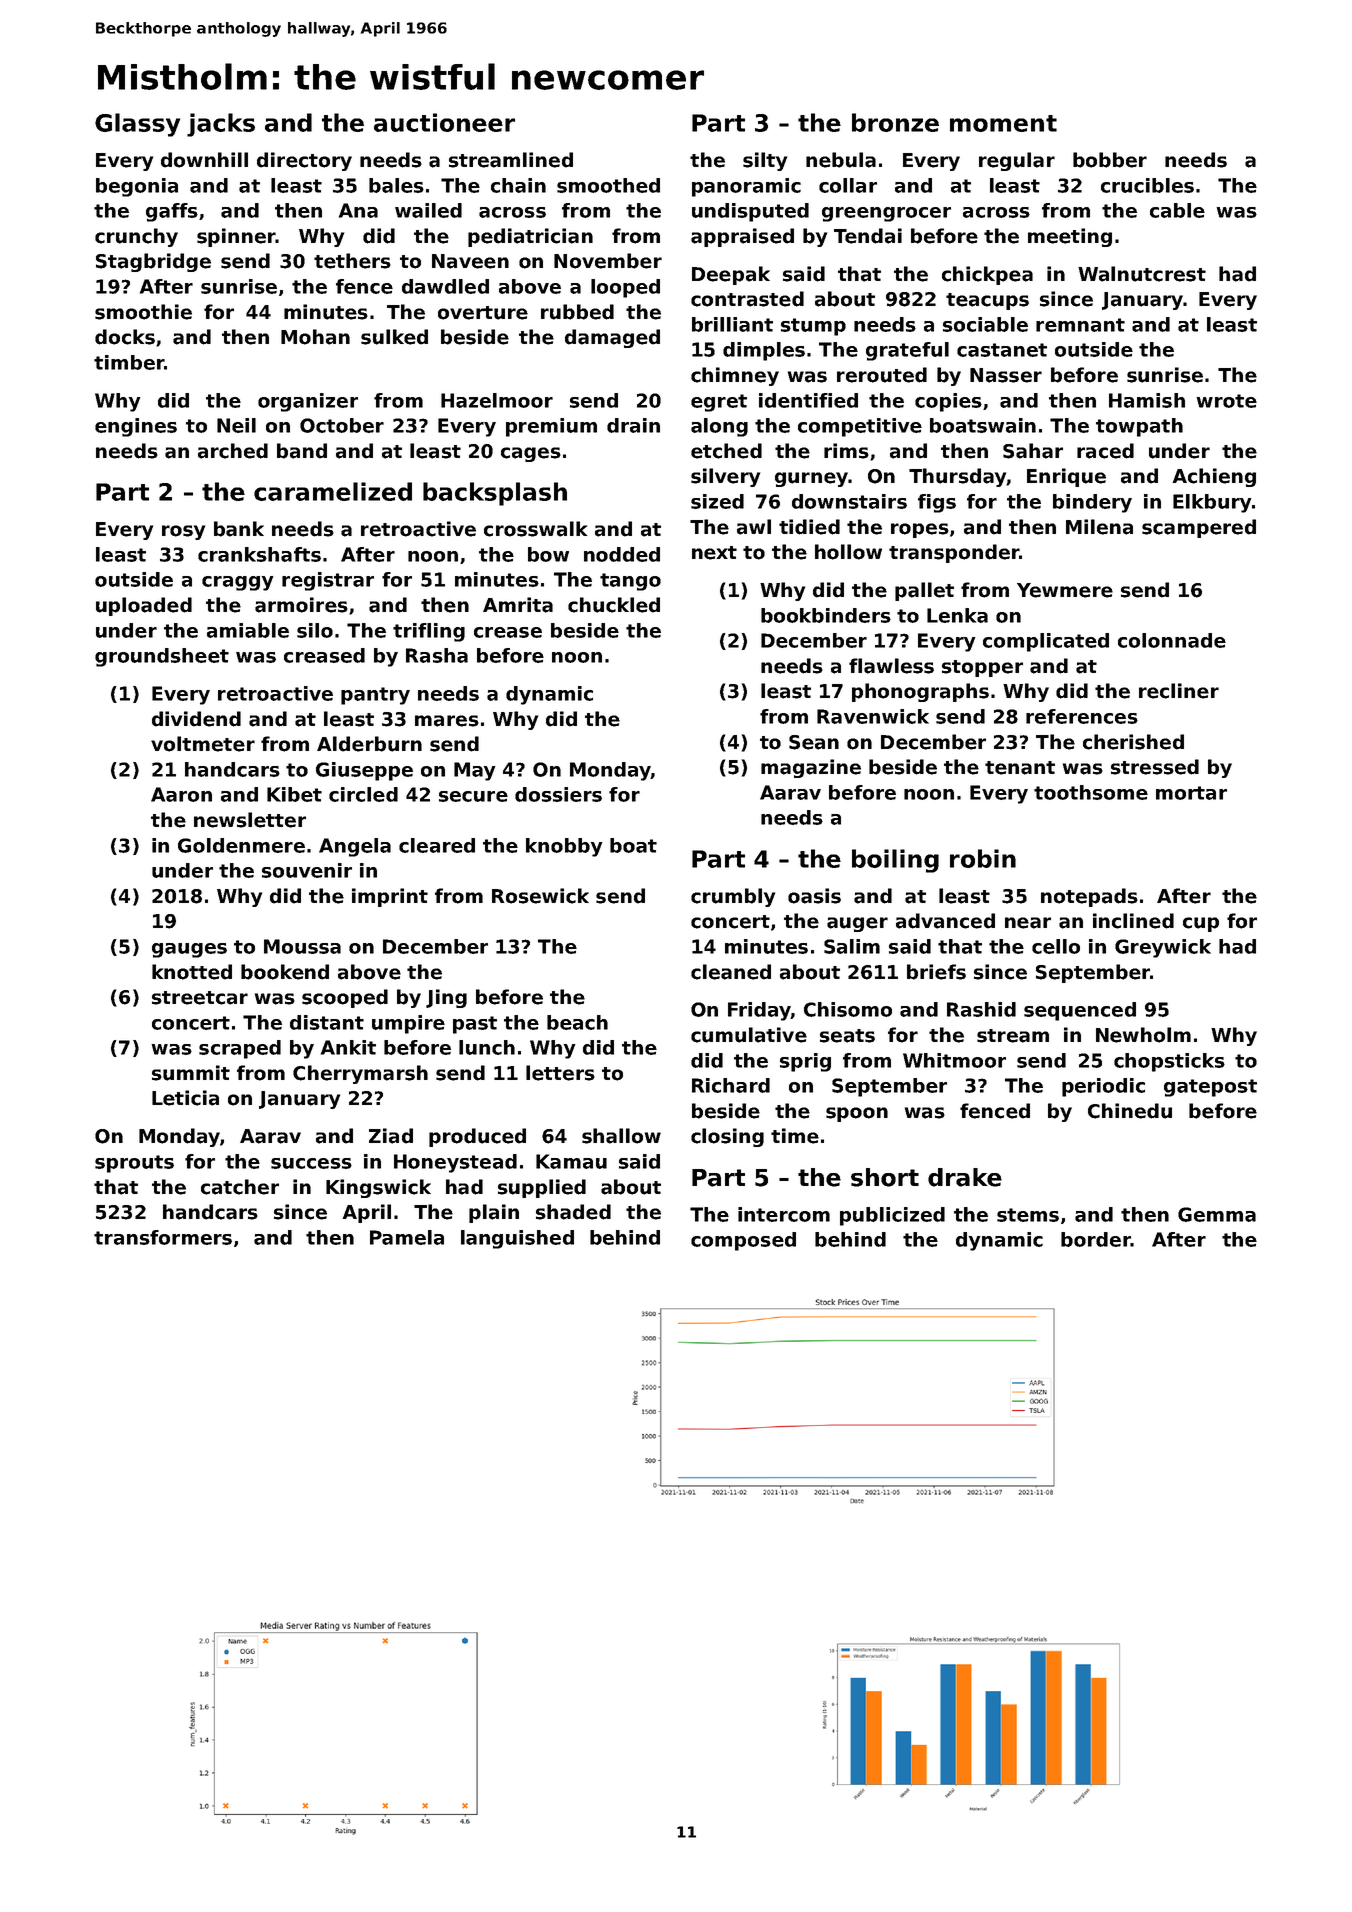 The height and width of the image is (1912, 1352). Describe the element at coordinates (614, 605) in the image. I see `chuckled` at that location.
